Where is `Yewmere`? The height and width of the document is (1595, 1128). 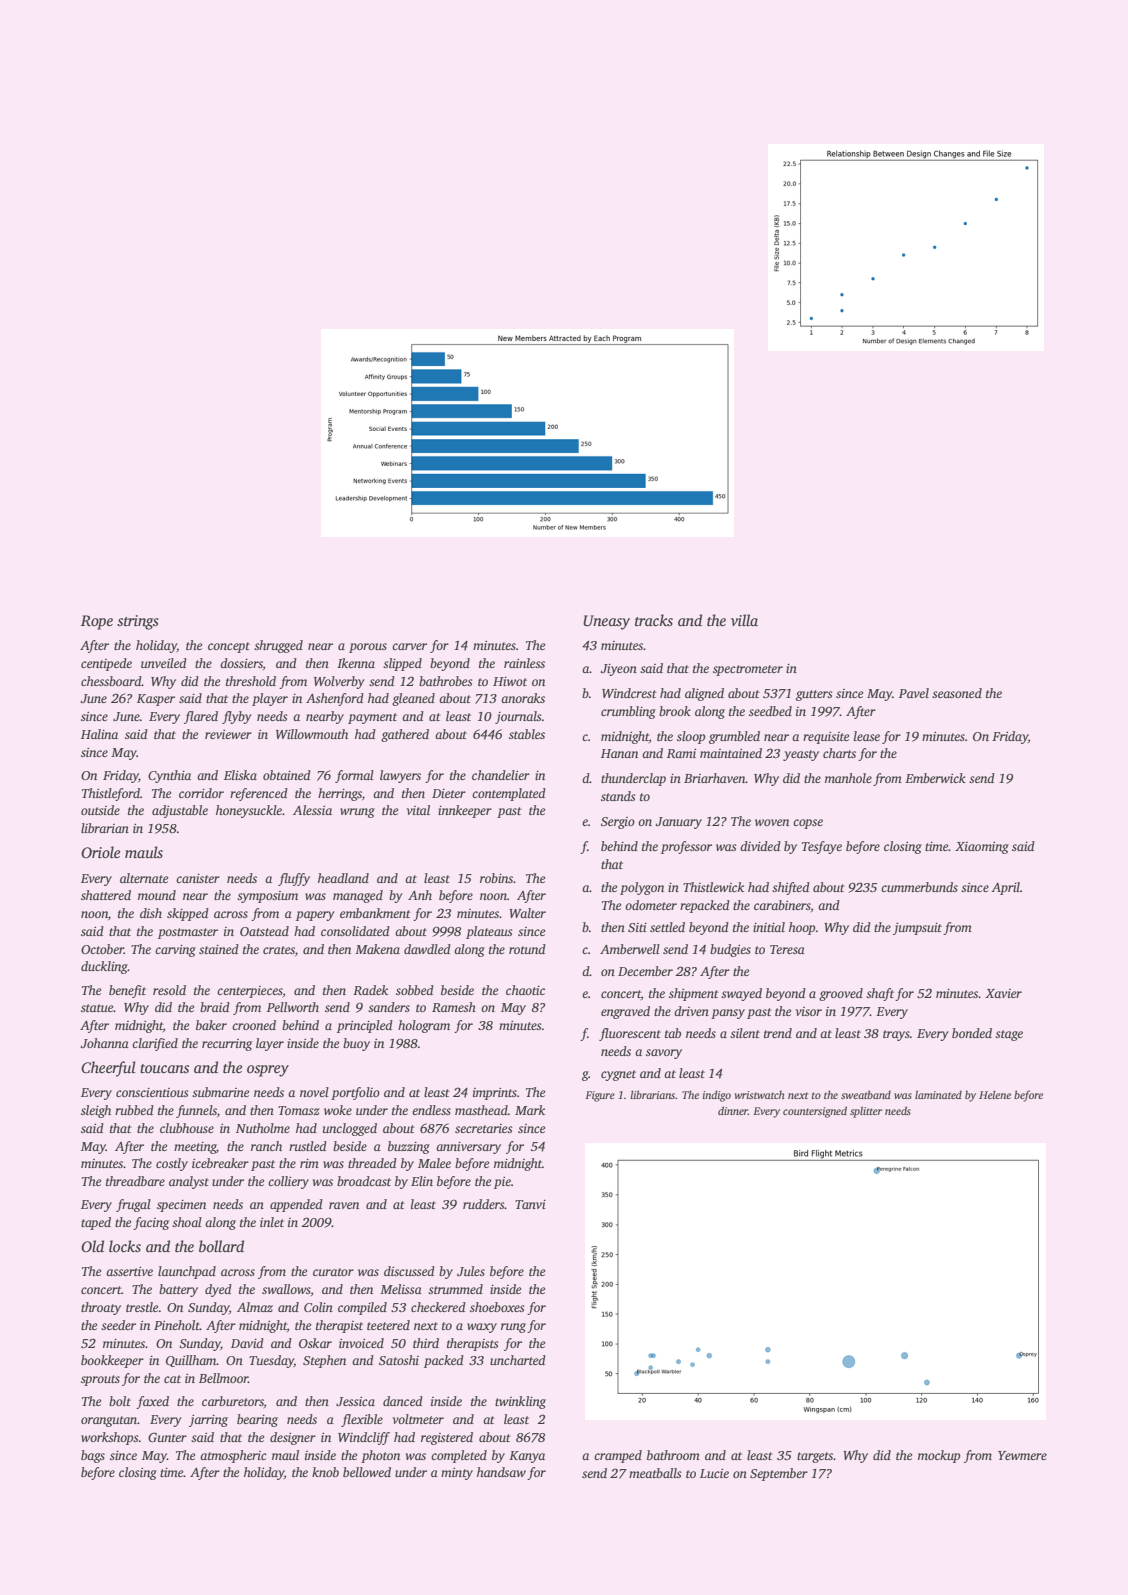
Yewmere is located at coordinates (1022, 1455).
